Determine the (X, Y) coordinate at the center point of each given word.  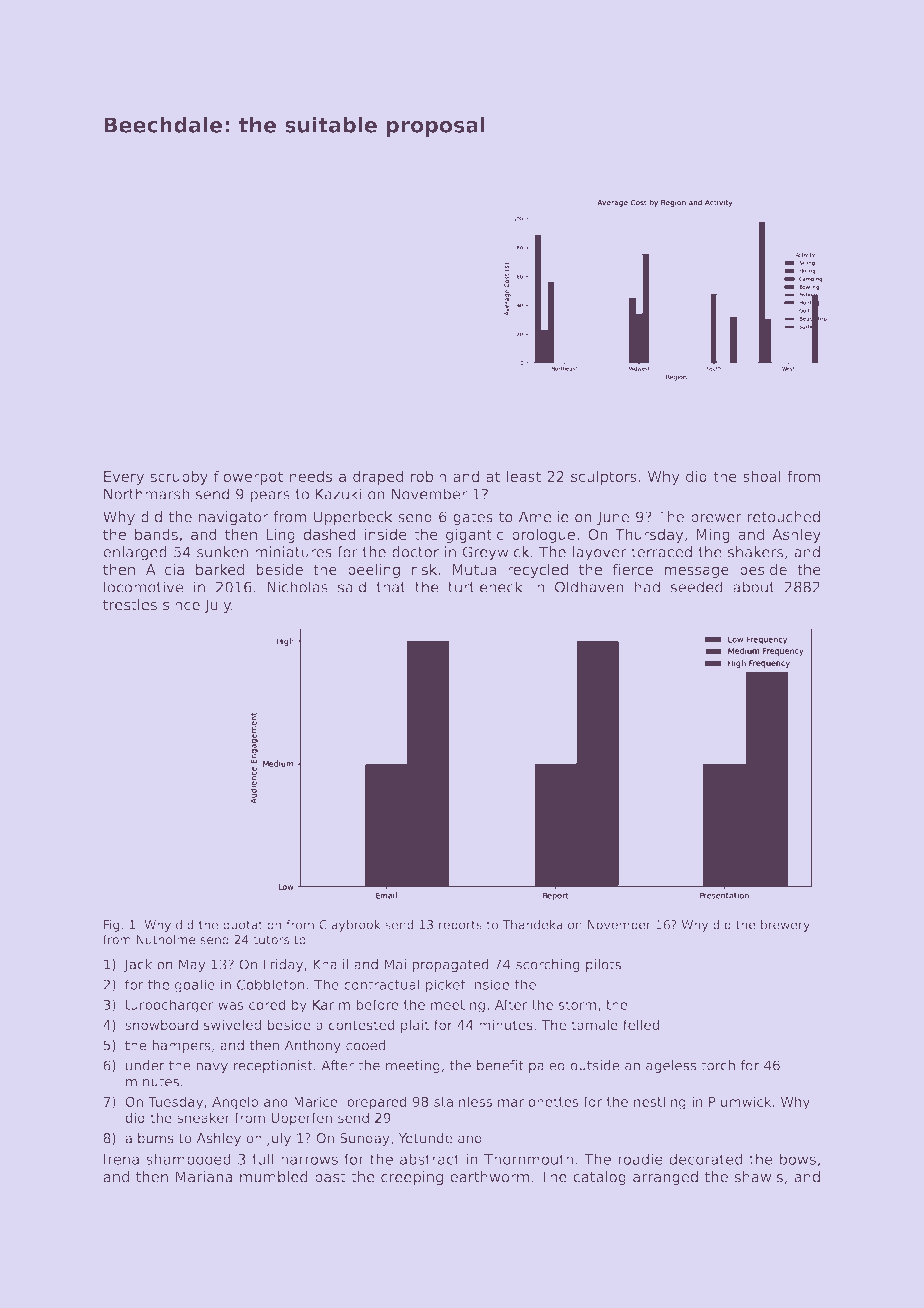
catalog (599, 1178)
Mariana (204, 1177)
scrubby (179, 477)
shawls (758, 1177)
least (524, 476)
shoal (762, 476)
